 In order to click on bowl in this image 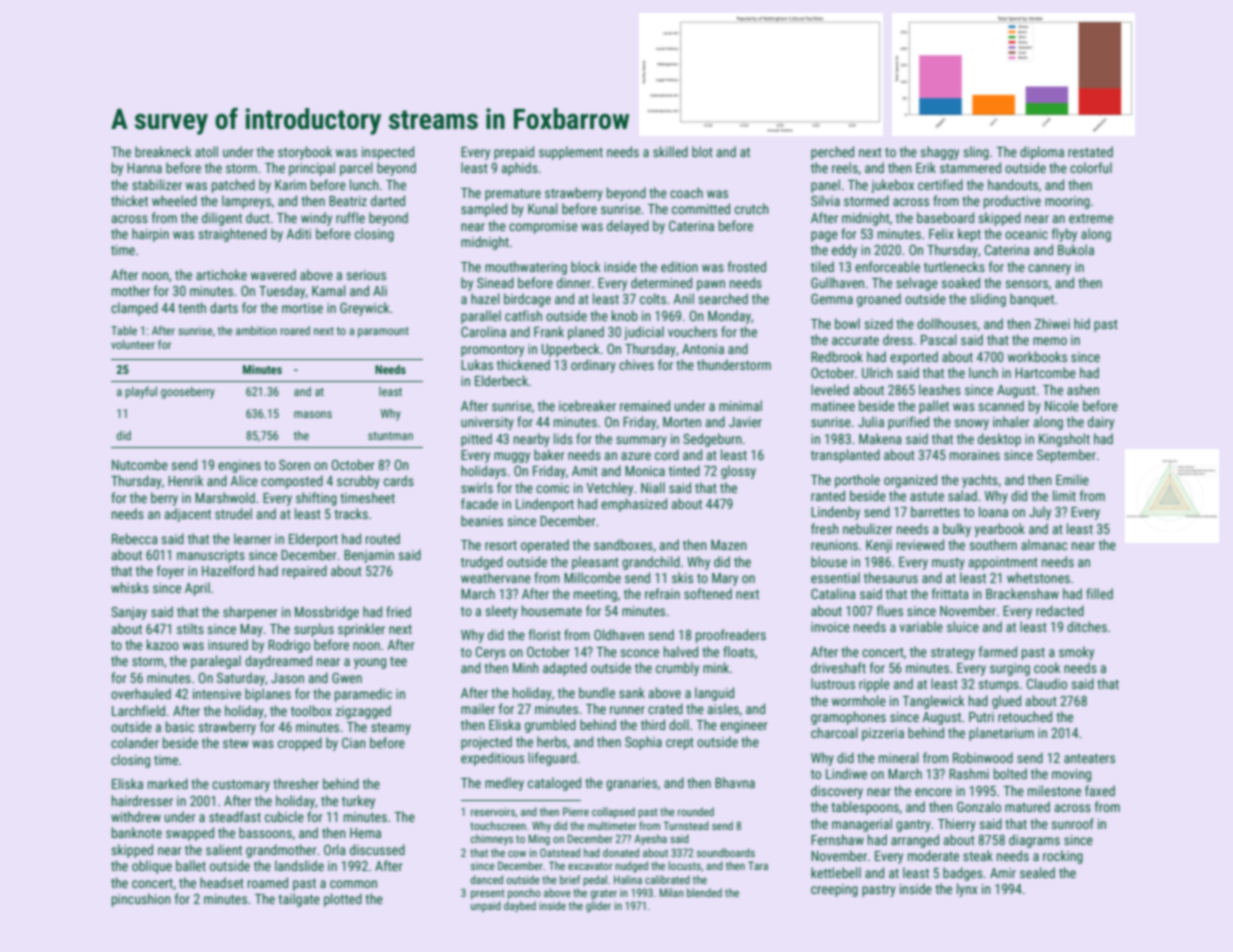, I will do `click(847, 323)`.
